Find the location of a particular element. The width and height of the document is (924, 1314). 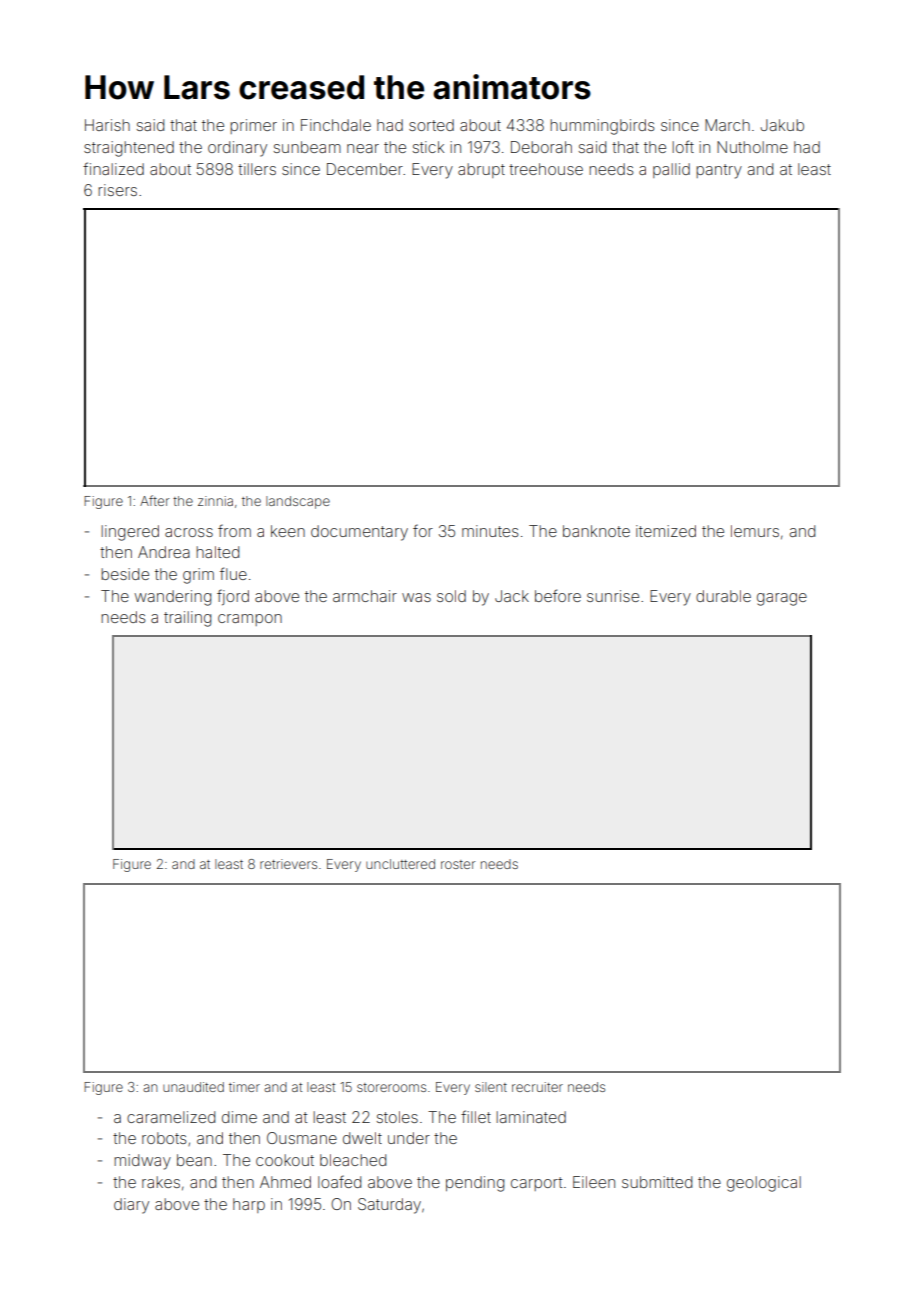

treehouse is located at coordinates (546, 169).
